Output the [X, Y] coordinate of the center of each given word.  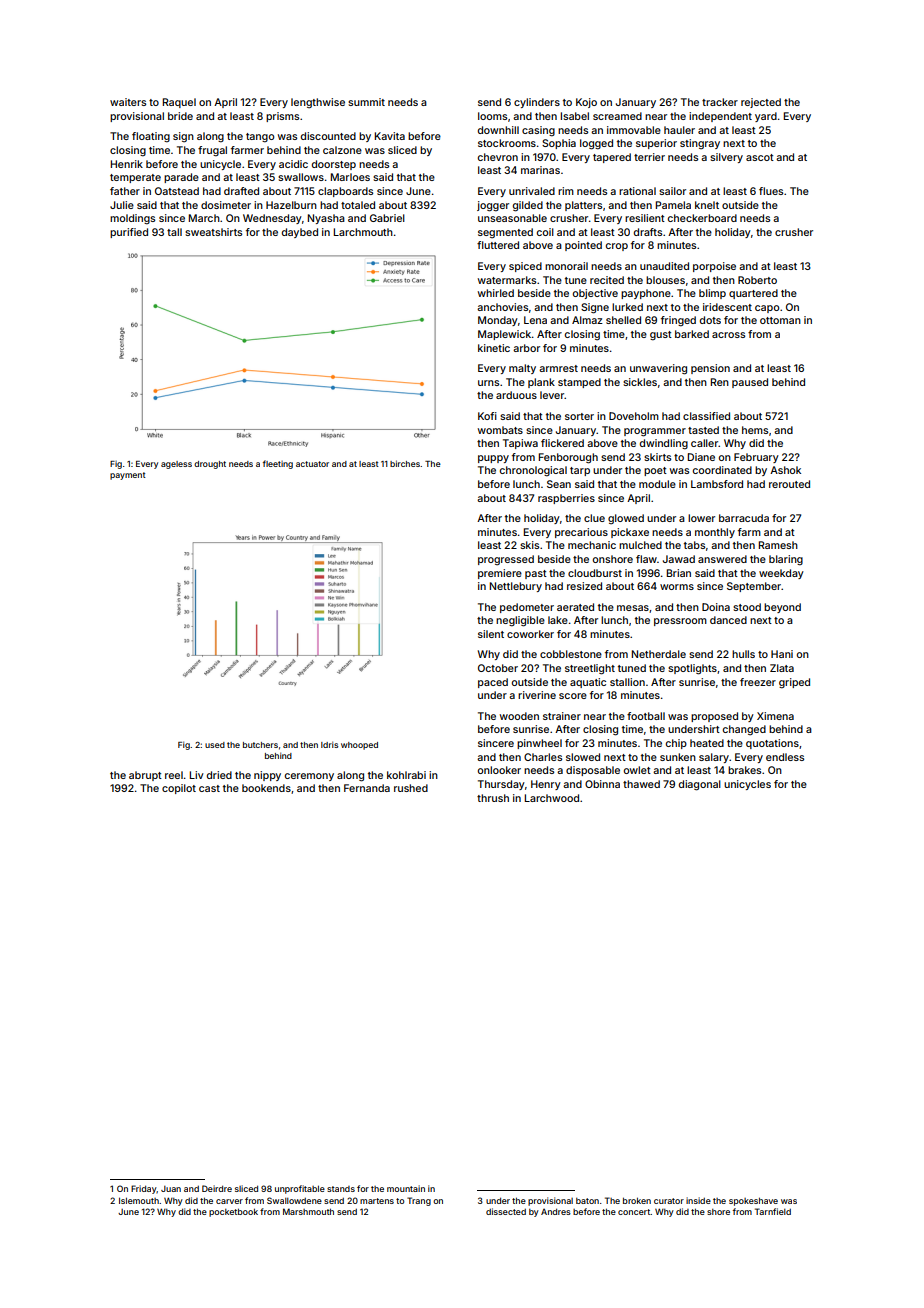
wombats [500, 430]
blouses [665, 280]
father [125, 191]
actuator [312, 464]
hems [755, 430]
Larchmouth [363, 232]
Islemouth [139, 1200]
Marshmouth [308, 1211]
